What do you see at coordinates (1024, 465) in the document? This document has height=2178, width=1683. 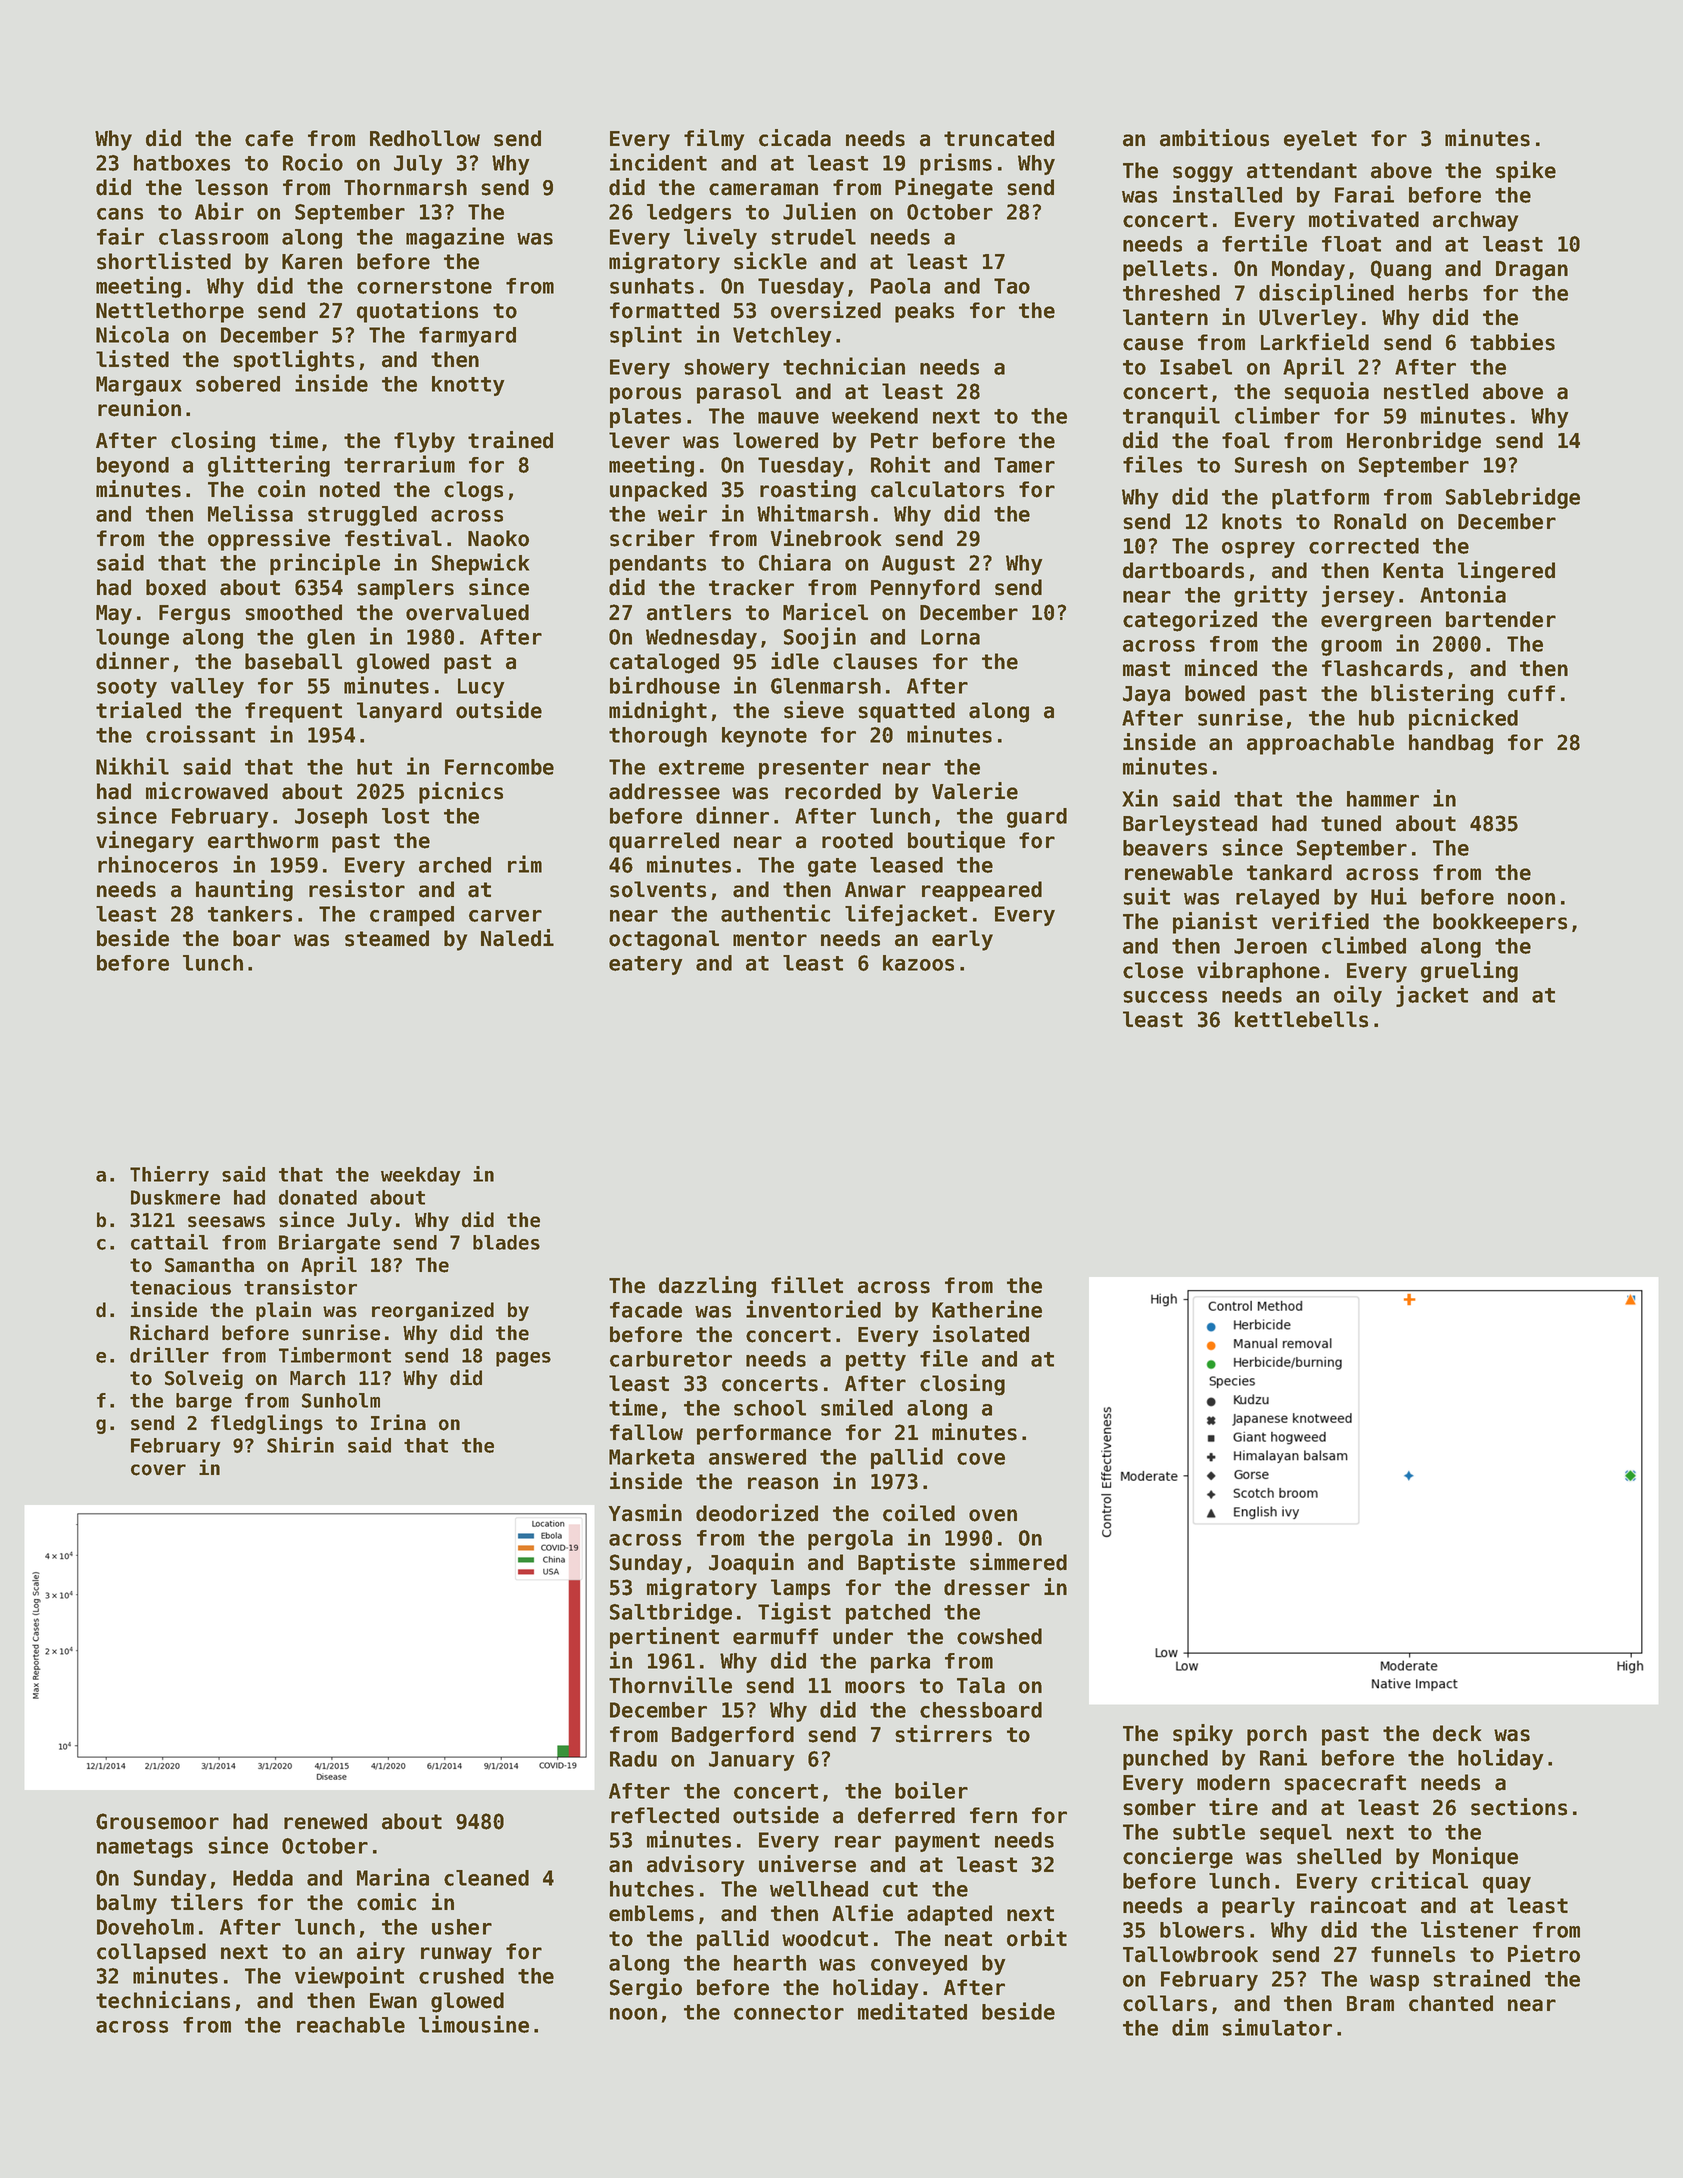 I see `Tamer` at bounding box center [1024, 465].
